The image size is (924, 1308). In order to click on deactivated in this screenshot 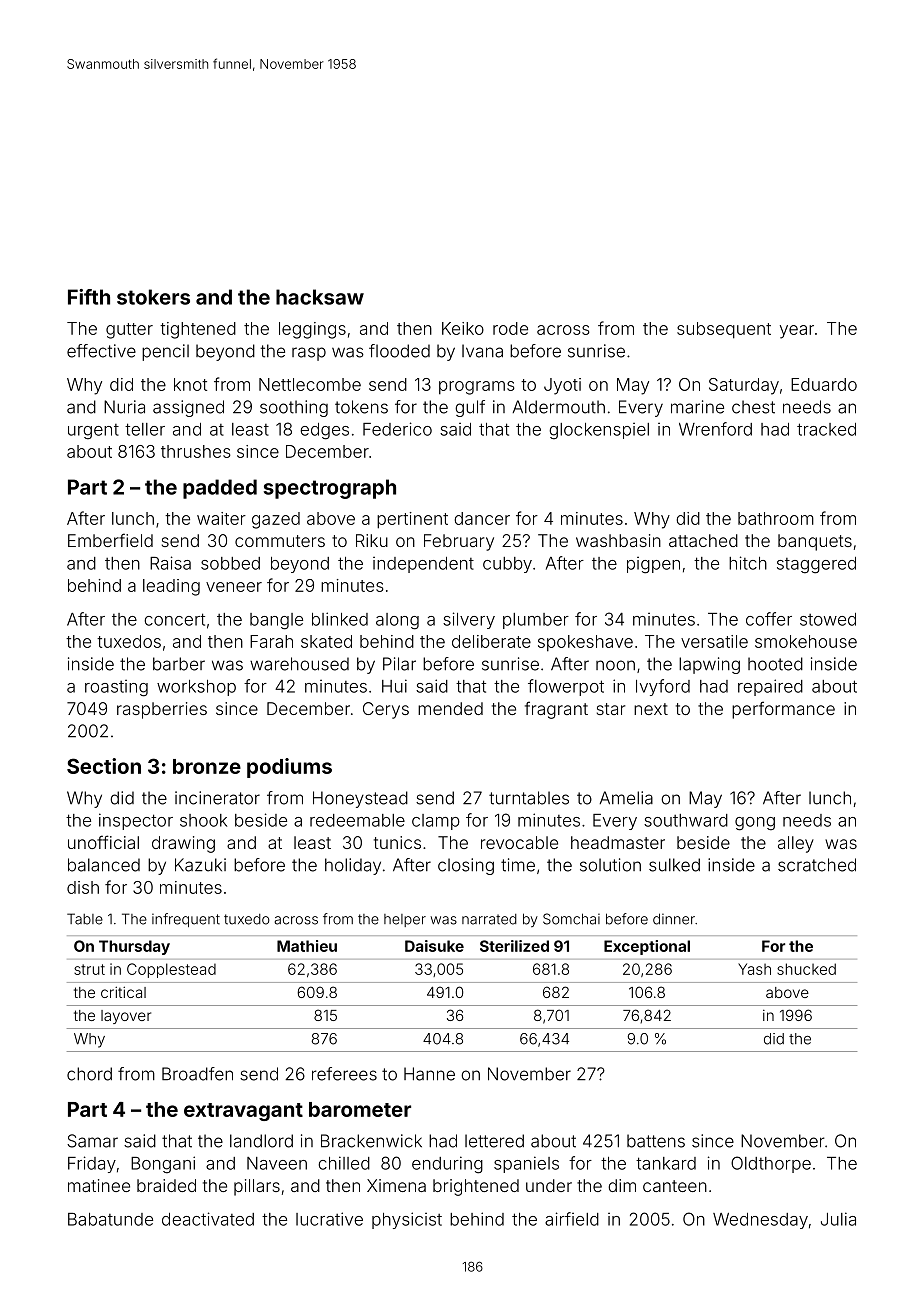, I will do `click(208, 1219)`.
